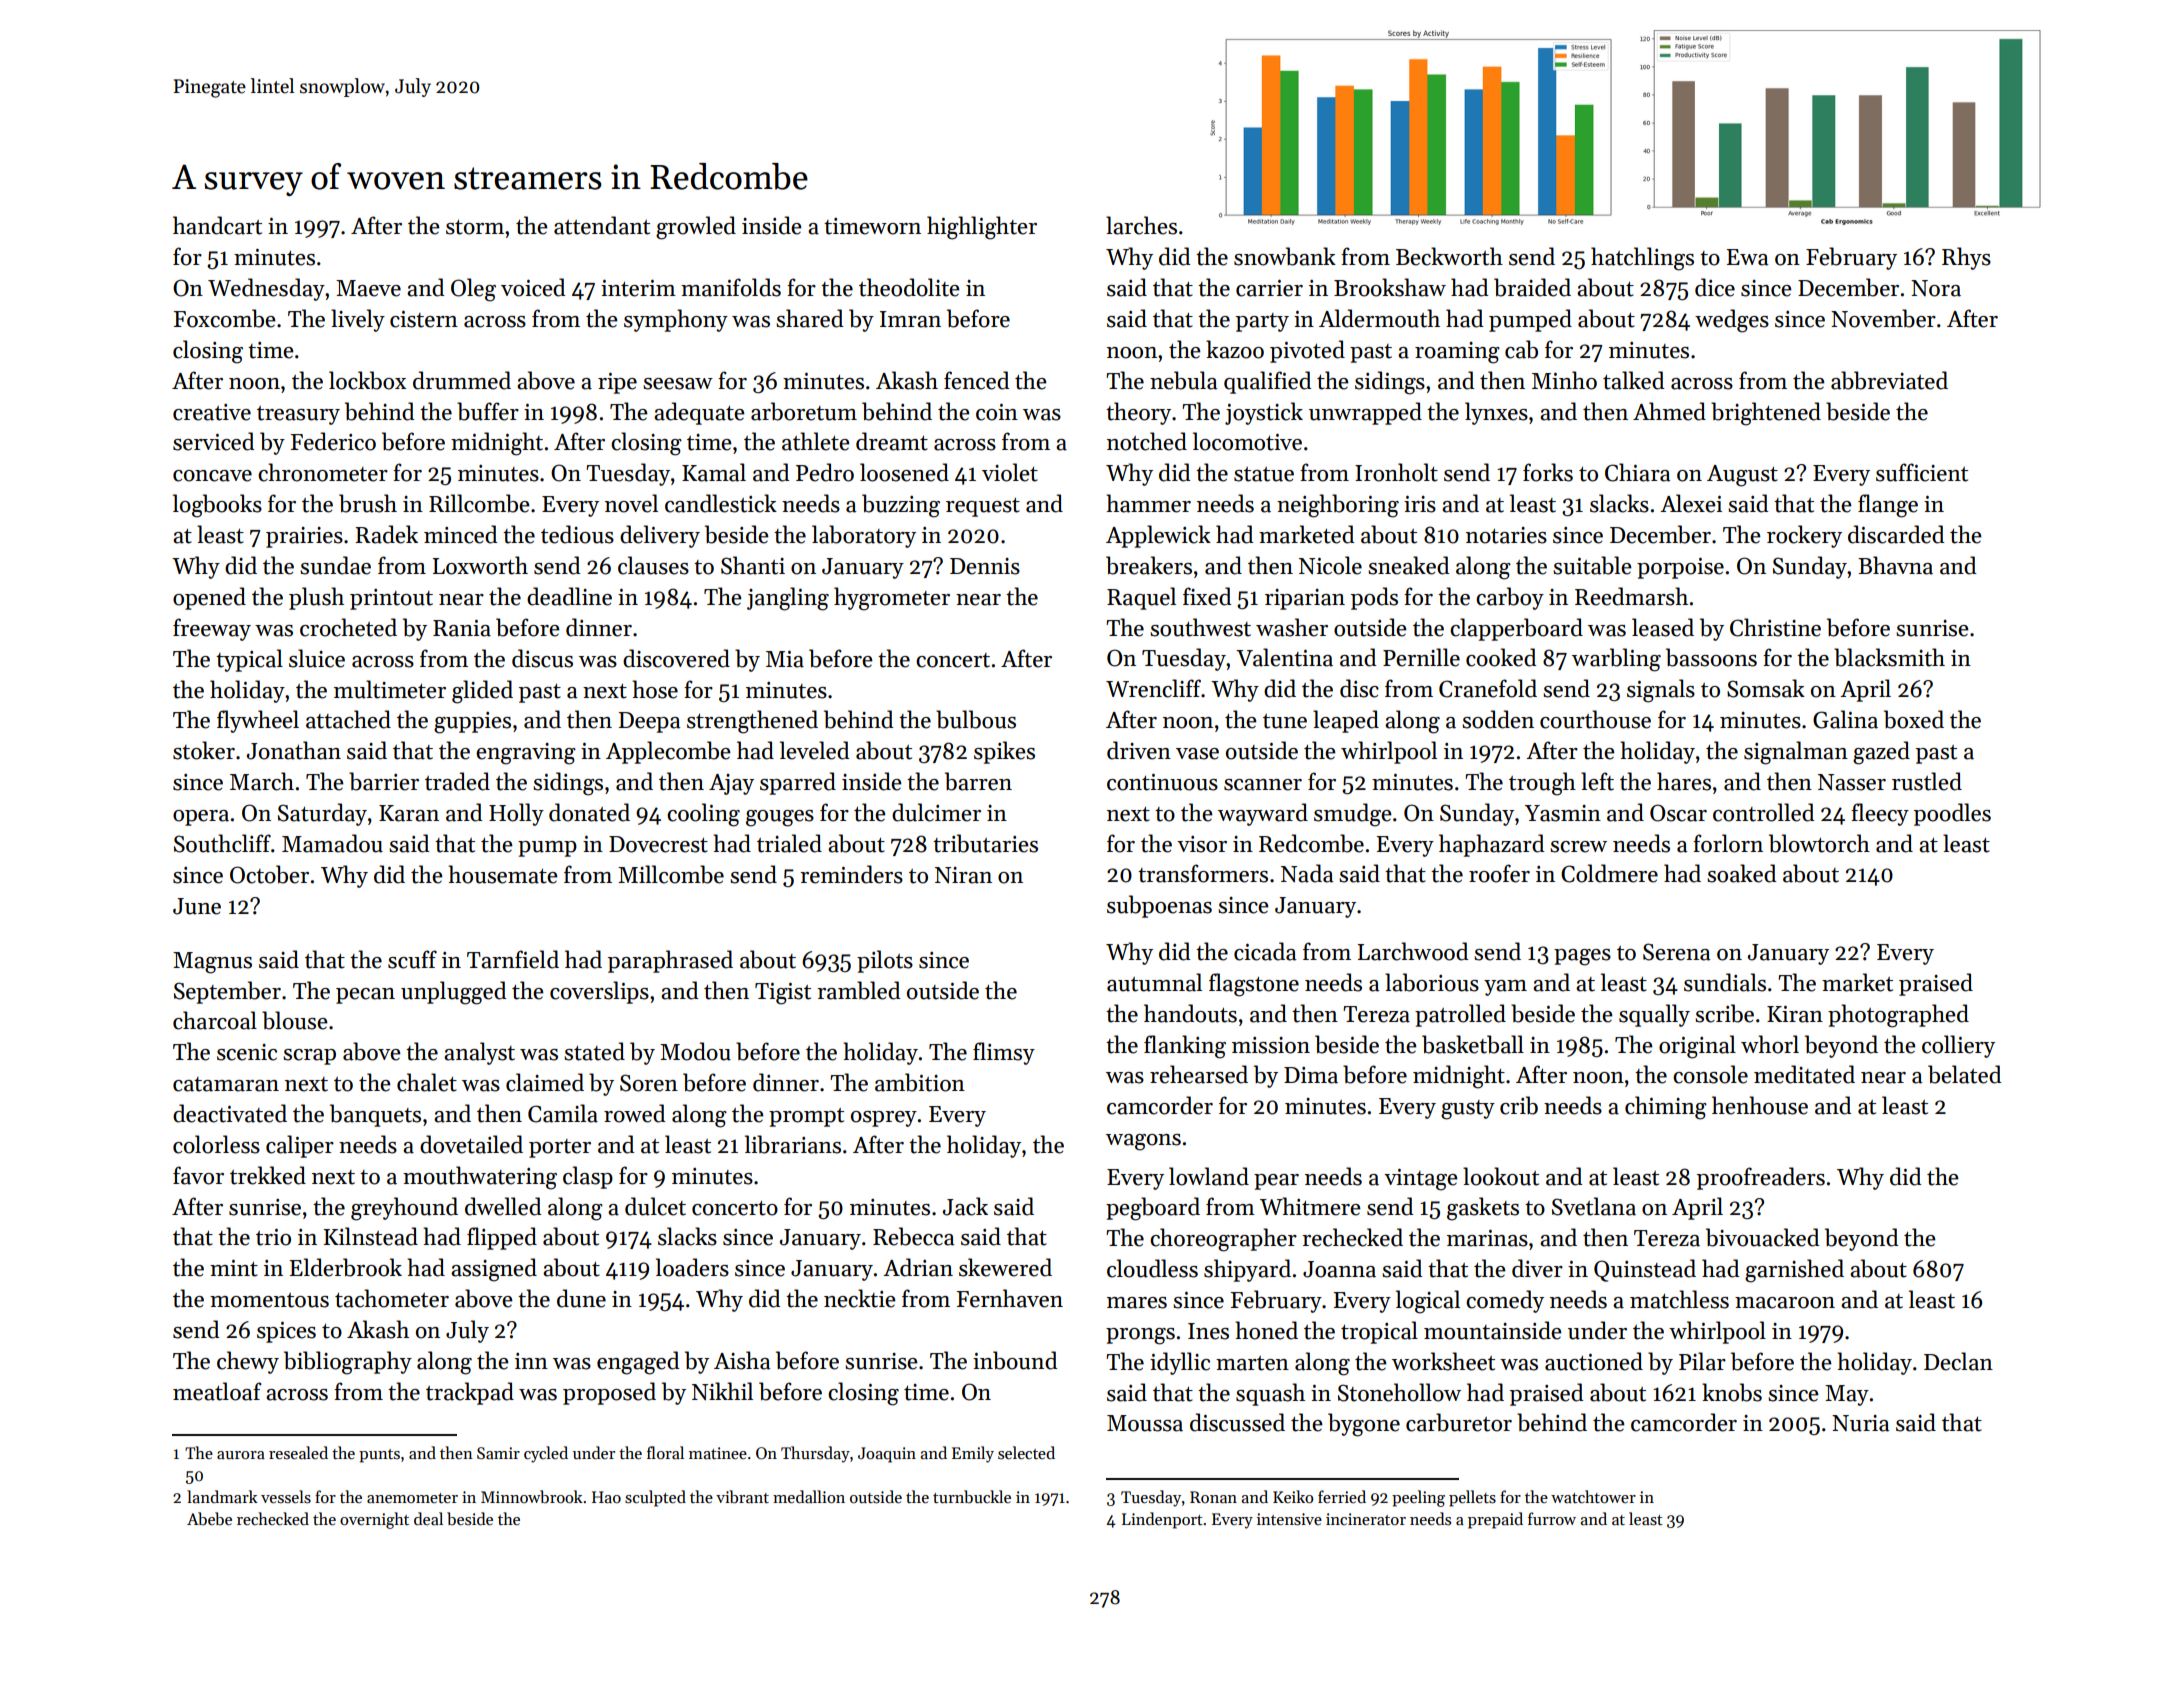 This screenshot has width=2178, height=1683. Describe the element at coordinates (1208, 1331) in the screenshot. I see `Ines` at that location.
